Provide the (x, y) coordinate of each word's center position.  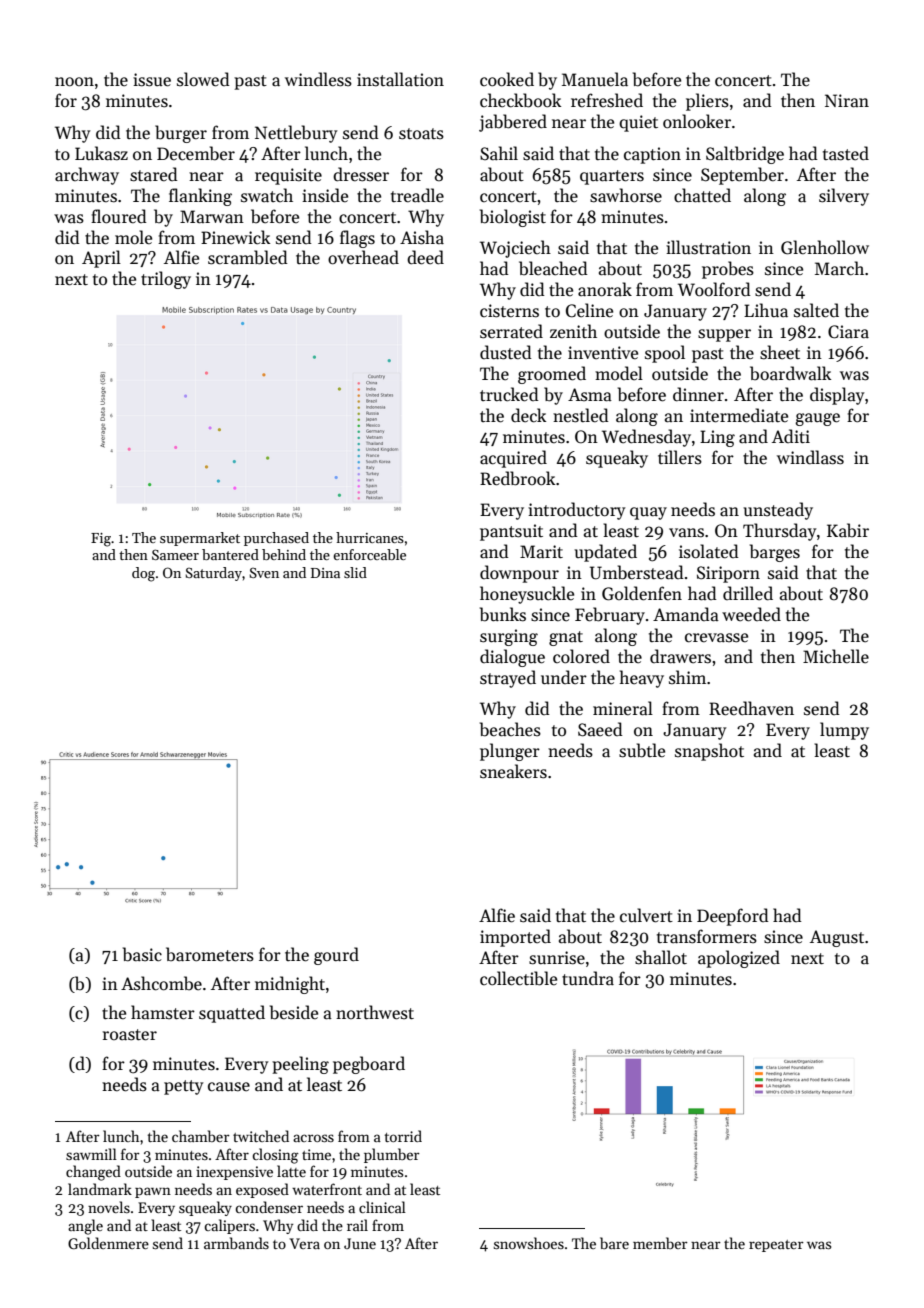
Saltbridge (745, 155)
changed (93, 1173)
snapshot (709, 752)
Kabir (848, 530)
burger (181, 134)
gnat (566, 638)
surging (509, 637)
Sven (264, 572)
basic (142, 954)
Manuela (595, 79)
